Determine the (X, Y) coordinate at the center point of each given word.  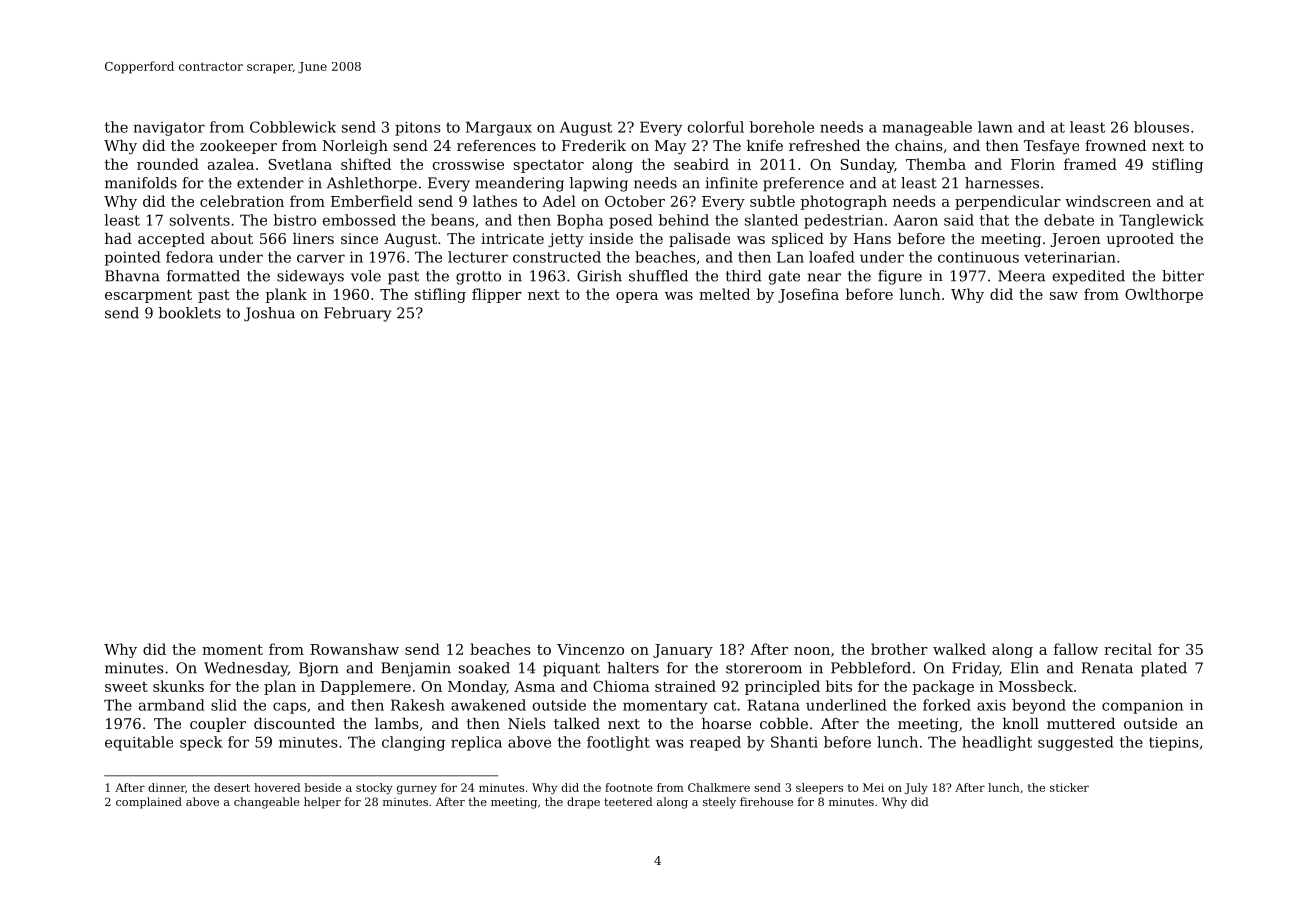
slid (224, 705)
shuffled (658, 276)
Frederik (594, 145)
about (232, 238)
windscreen (1108, 201)
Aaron (915, 220)
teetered (628, 801)
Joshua (269, 314)
